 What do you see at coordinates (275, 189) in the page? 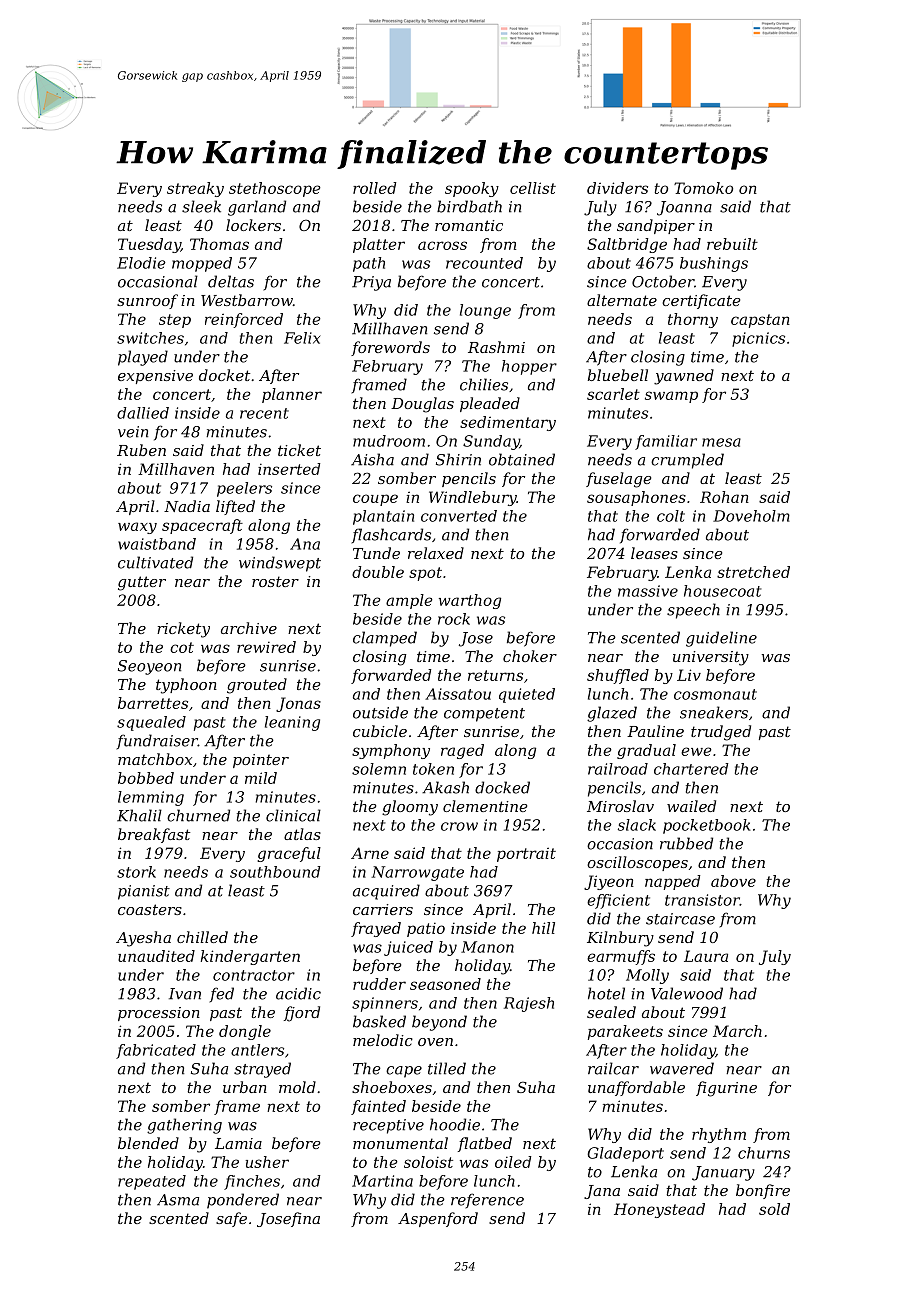
I see `stethoscope` at bounding box center [275, 189].
